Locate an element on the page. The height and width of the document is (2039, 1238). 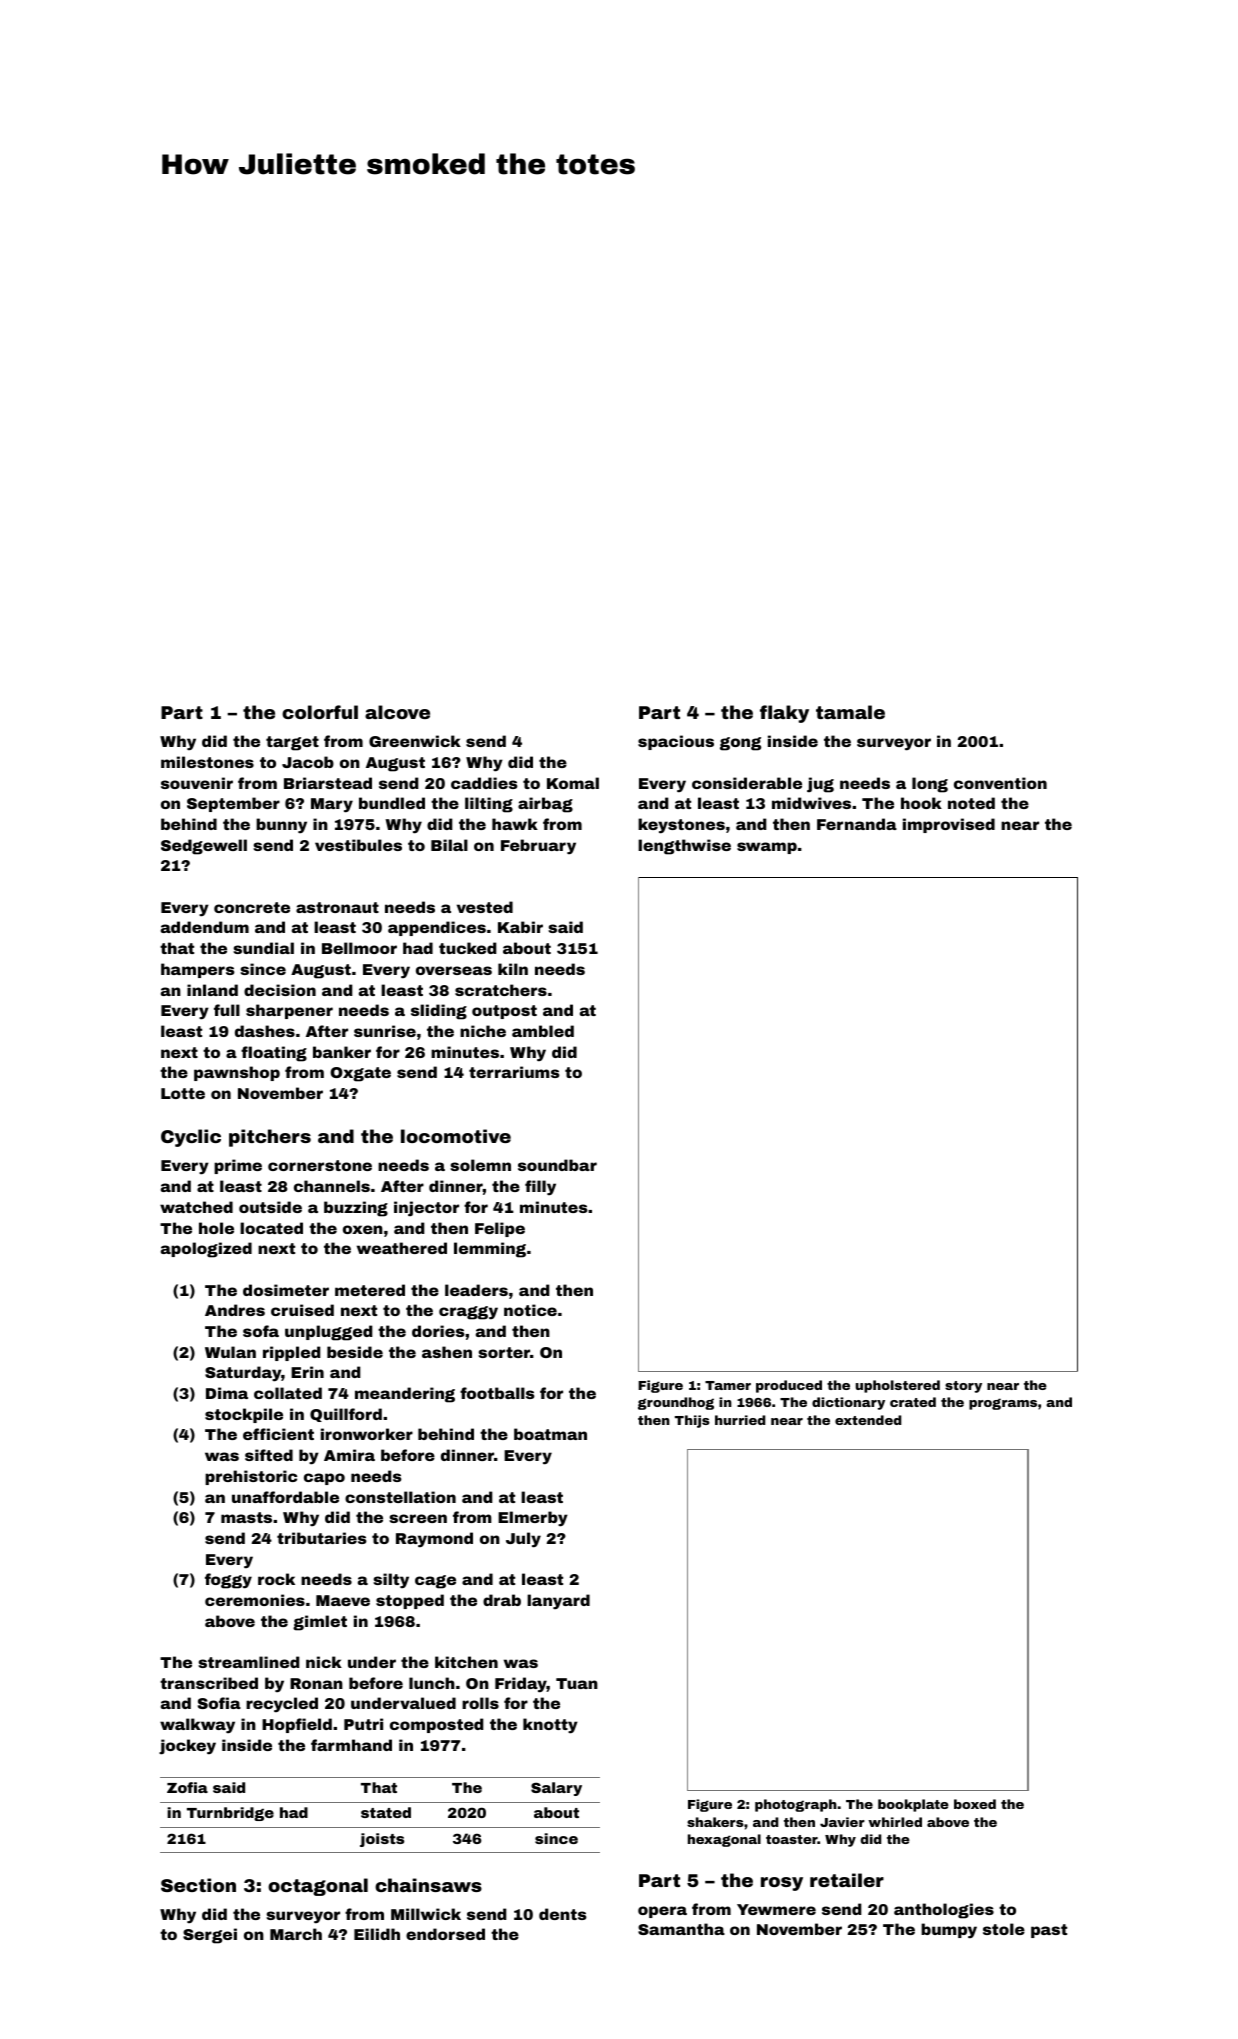
bumpy is located at coordinates (949, 1931).
